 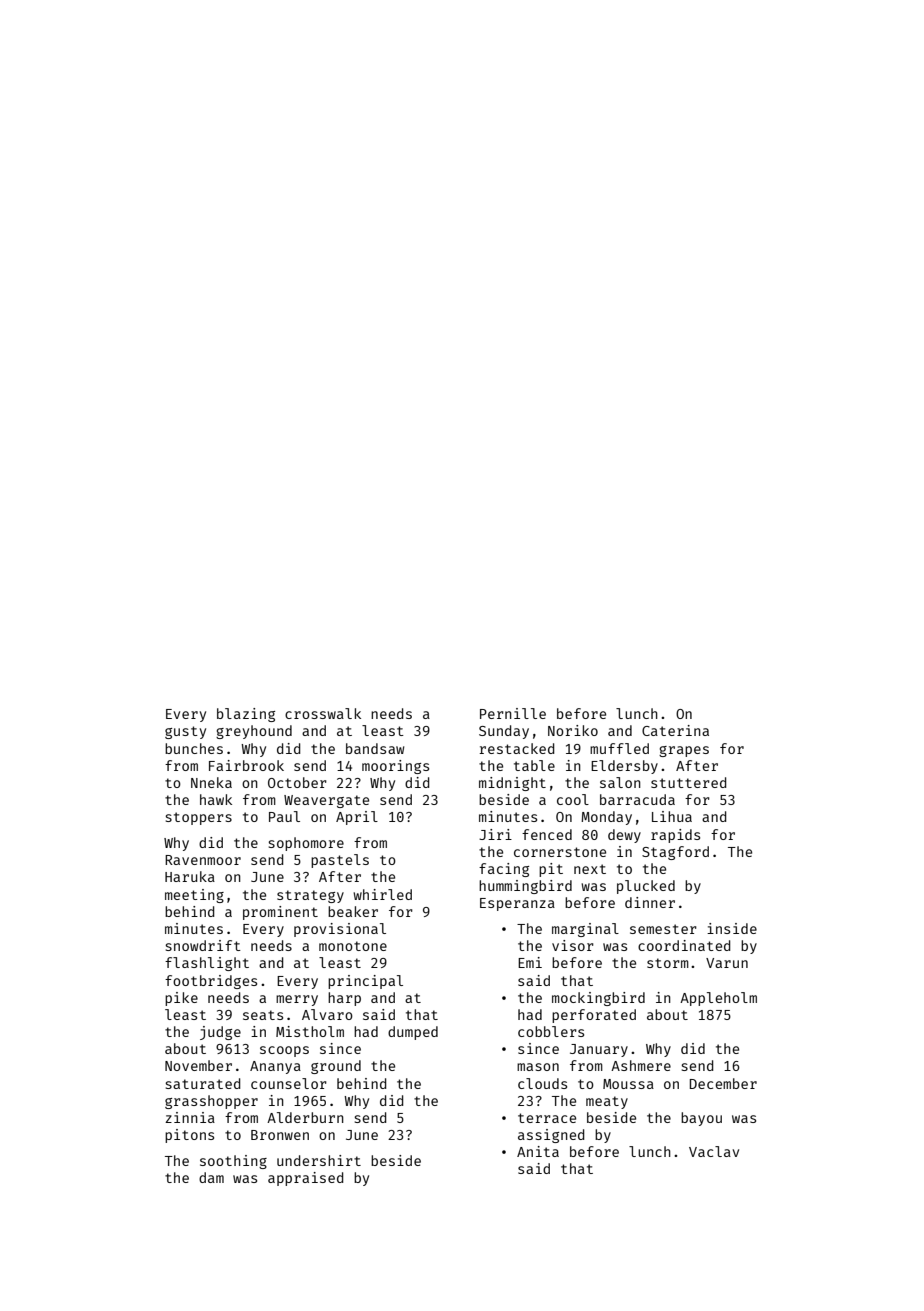 I want to click on crosswalk, so click(x=323, y=713).
